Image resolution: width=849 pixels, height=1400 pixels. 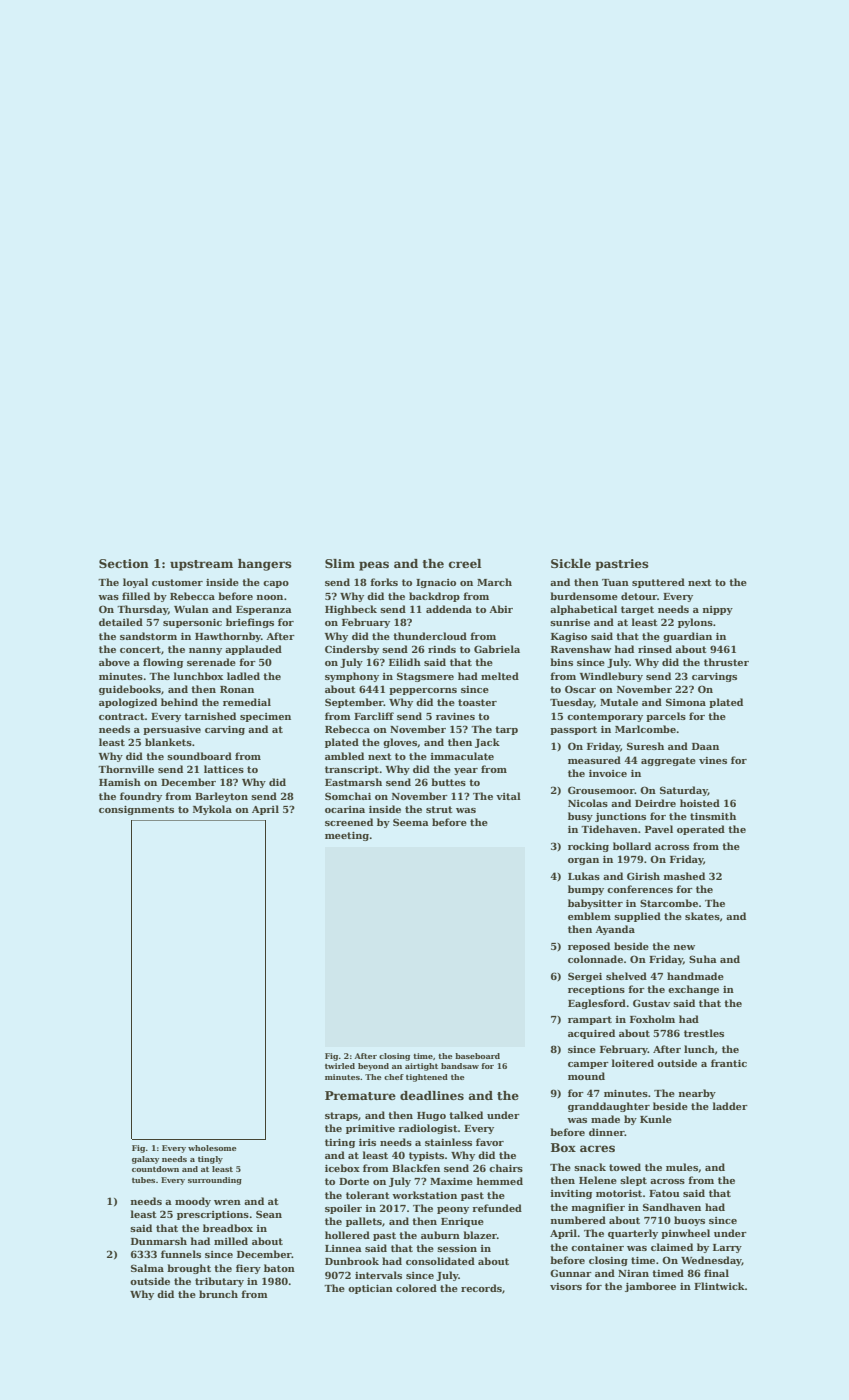 What do you see at coordinates (481, 1288) in the image?
I see `records` at bounding box center [481, 1288].
